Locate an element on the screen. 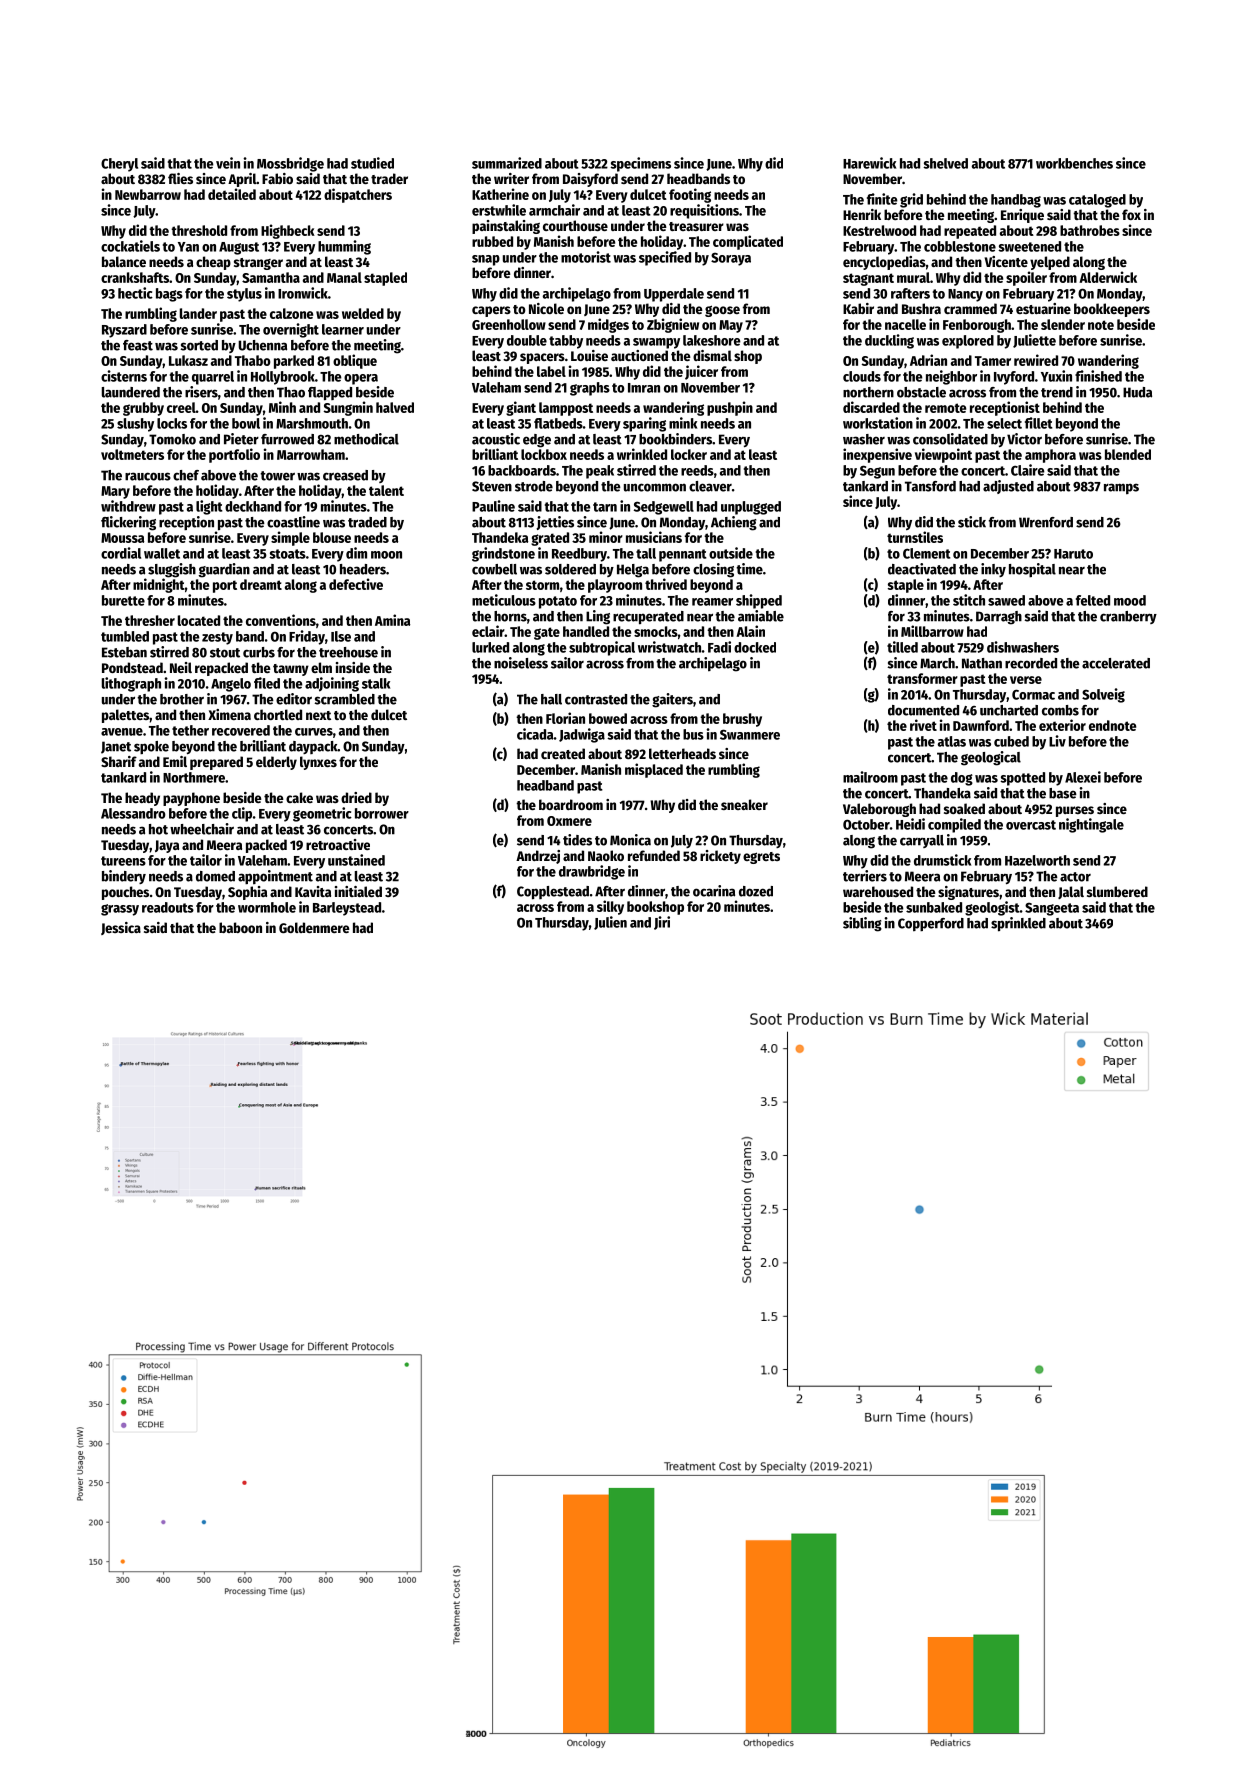 This screenshot has height=1780, width=1259. Kavita is located at coordinates (313, 891).
